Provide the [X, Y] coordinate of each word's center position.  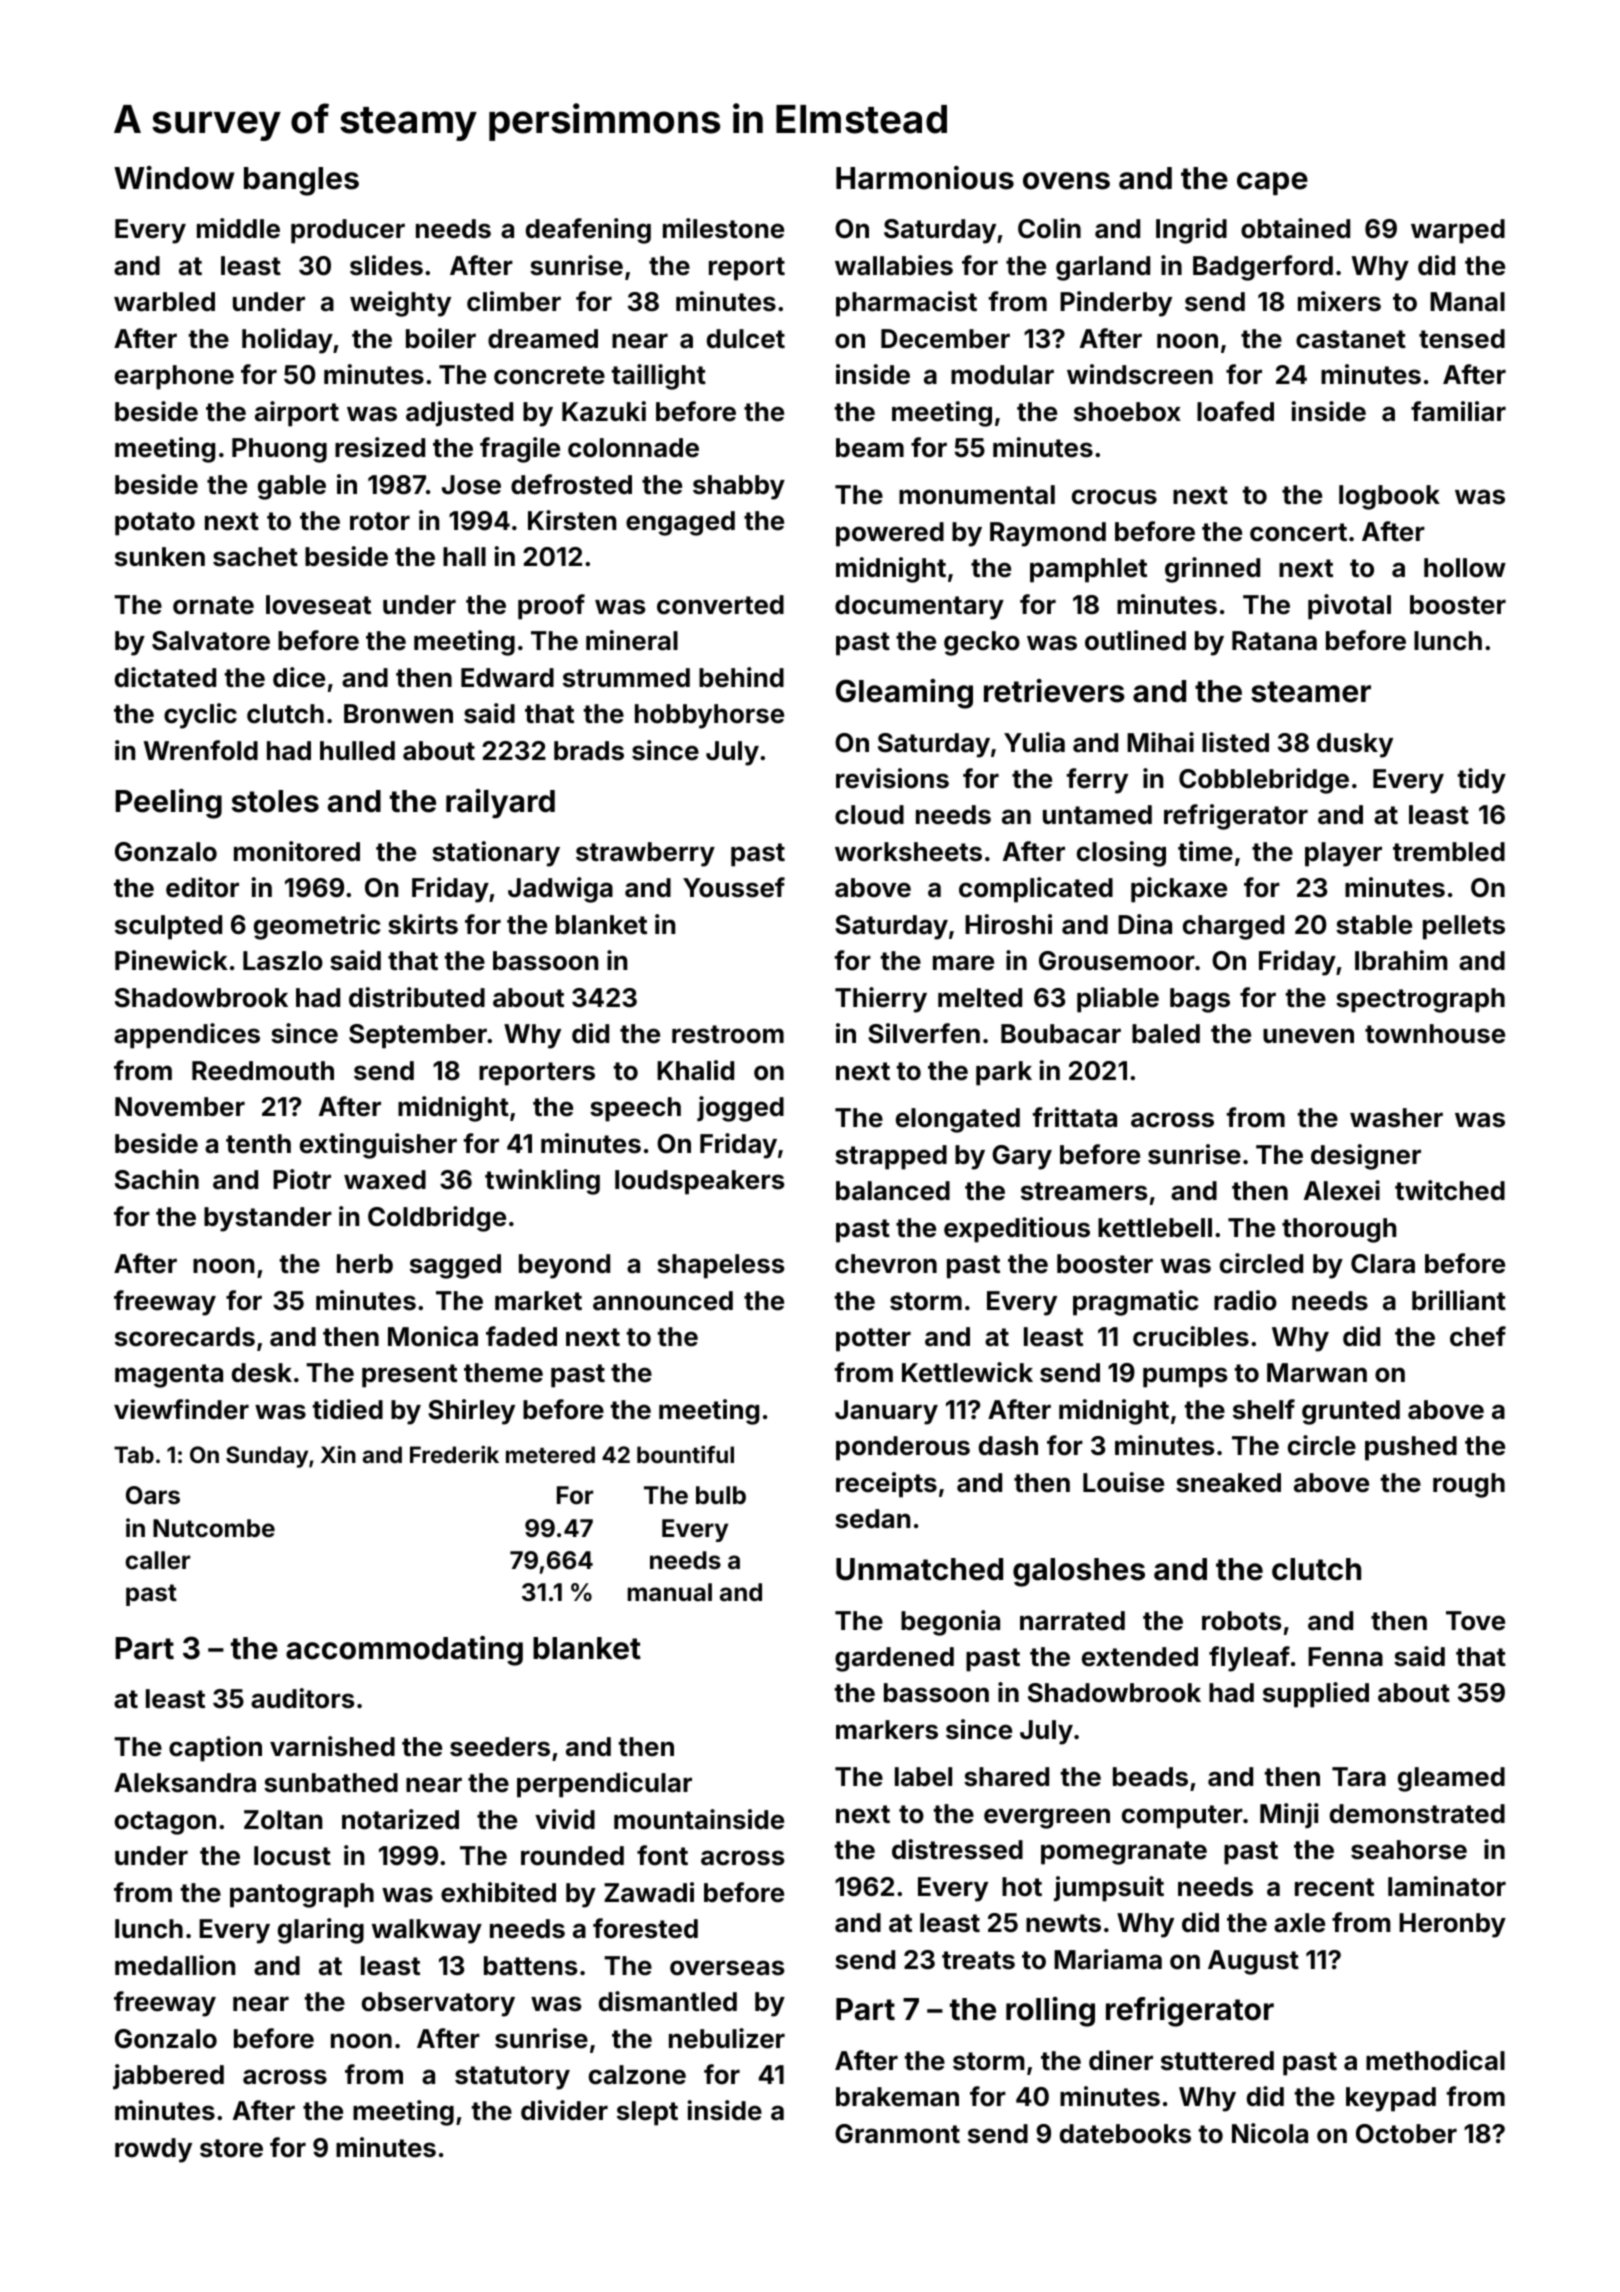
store [231, 2148]
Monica [433, 1336]
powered [890, 534]
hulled [357, 751]
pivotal [1349, 607]
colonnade [633, 448]
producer [348, 231]
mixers [1339, 301]
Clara [1383, 1264]
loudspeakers [700, 1182]
